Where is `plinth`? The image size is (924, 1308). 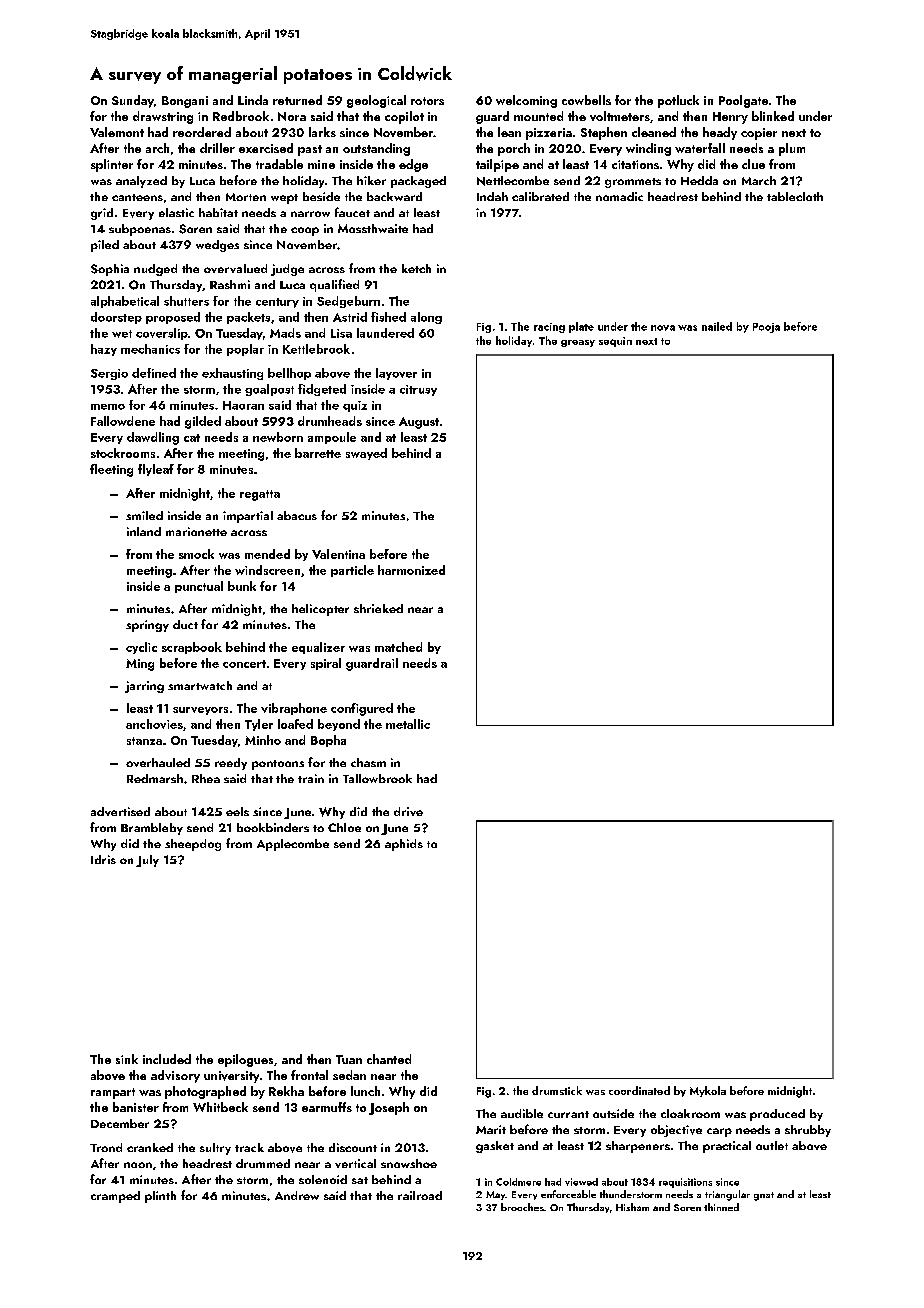 plinth is located at coordinates (160, 1197).
